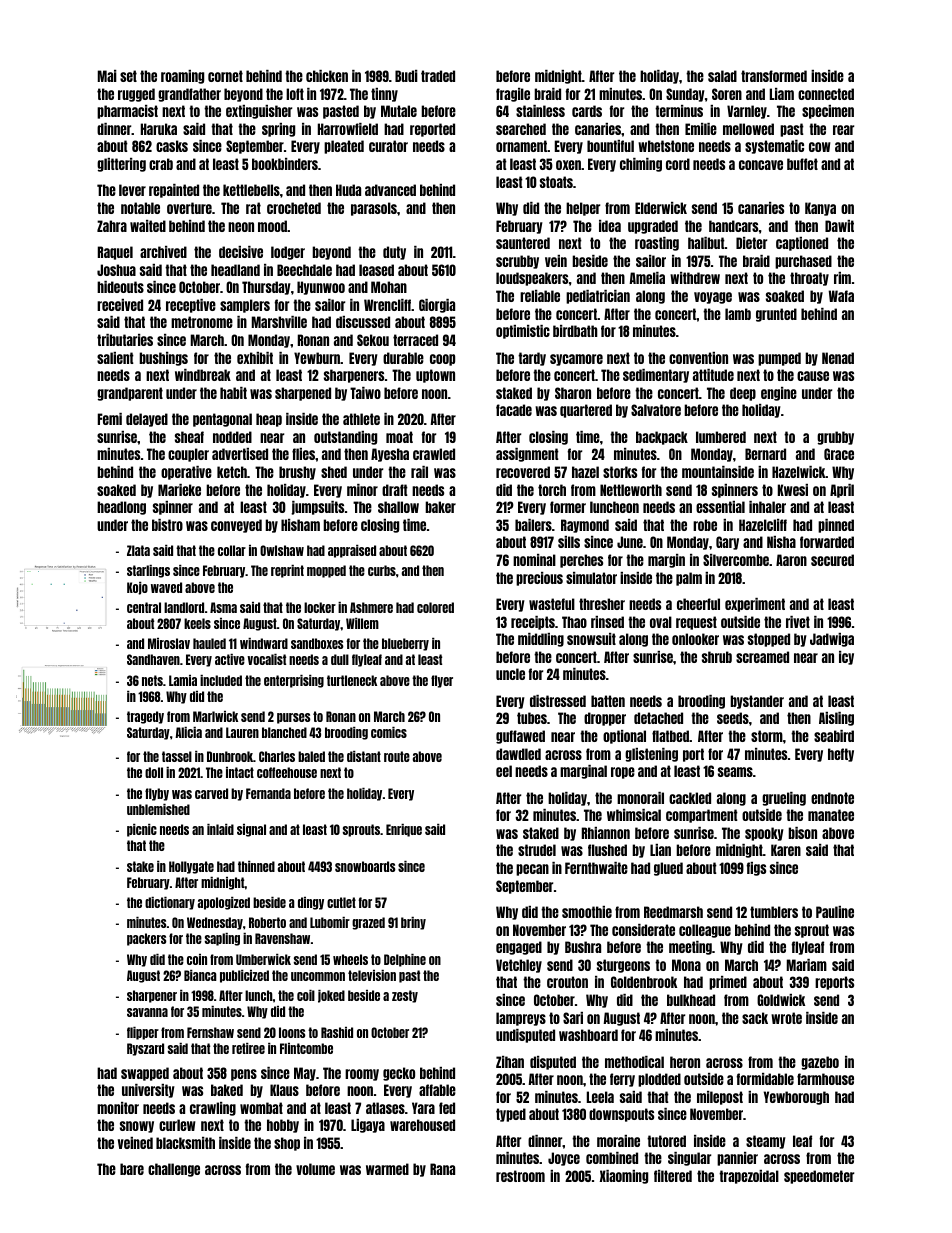 The height and width of the image is (1233, 952). What do you see at coordinates (147, 939) in the image?
I see `packers` at bounding box center [147, 939].
